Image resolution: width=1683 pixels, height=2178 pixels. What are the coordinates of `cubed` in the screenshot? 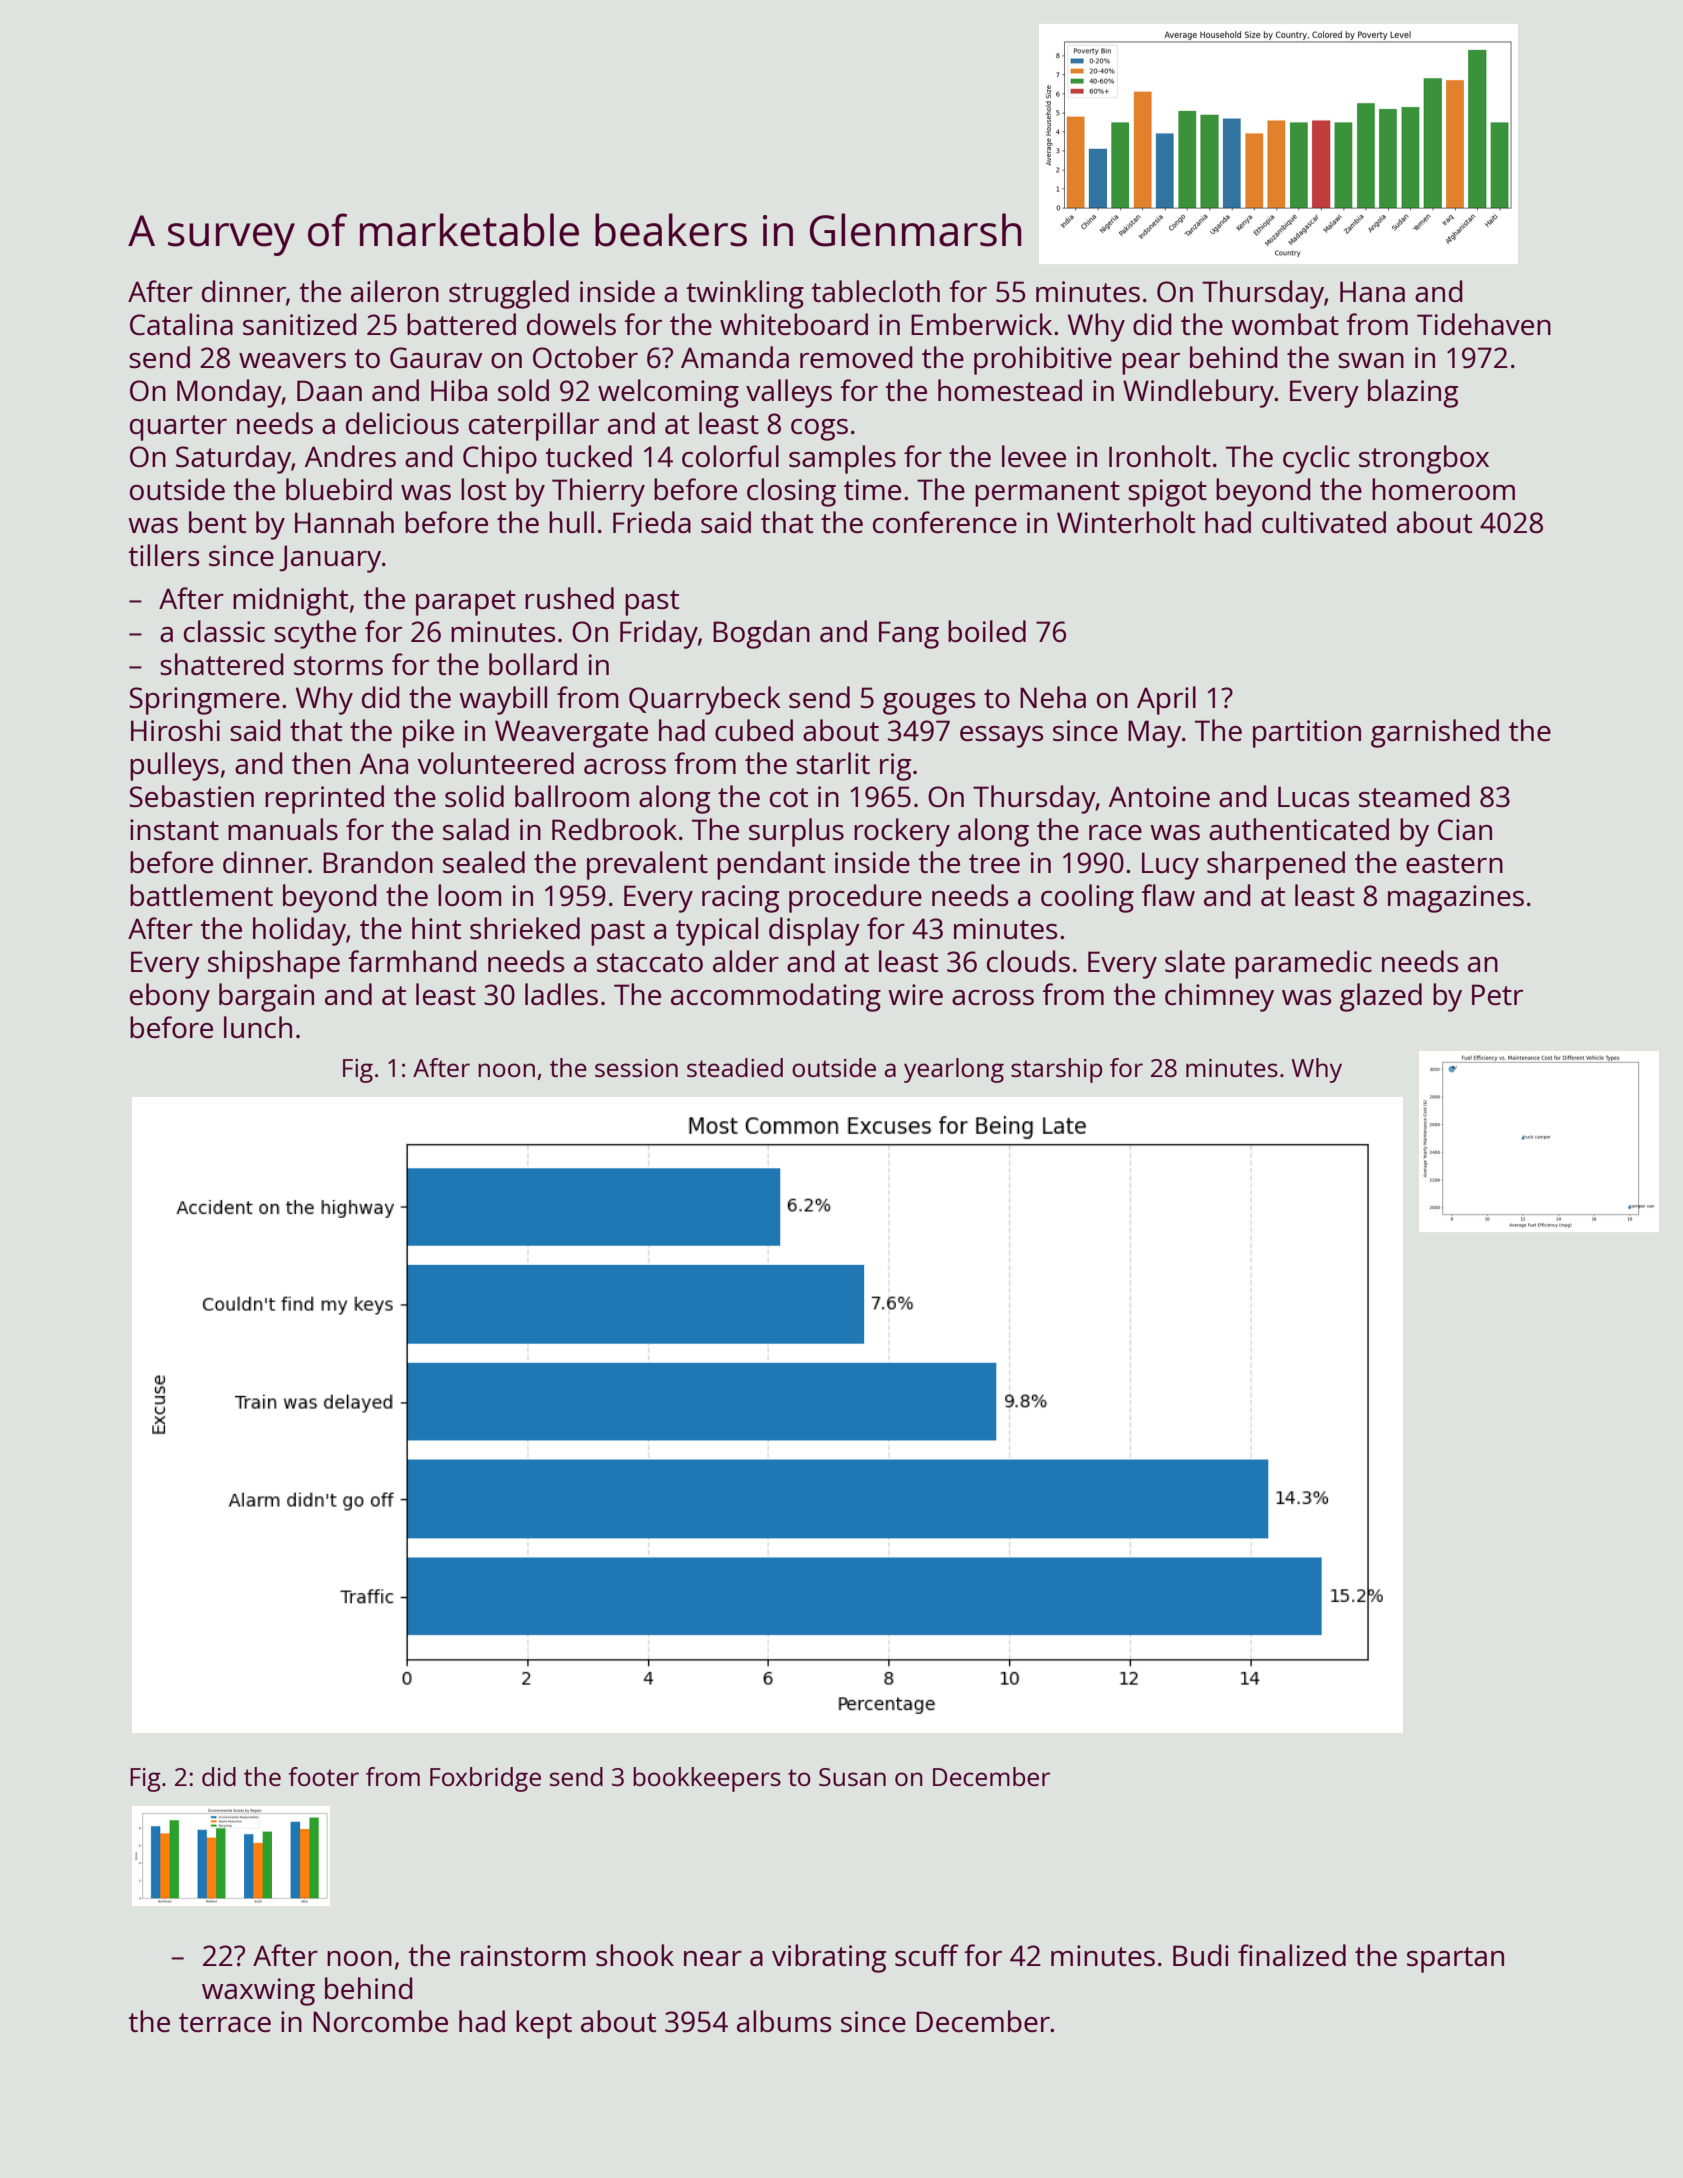 It's located at (754, 730).
